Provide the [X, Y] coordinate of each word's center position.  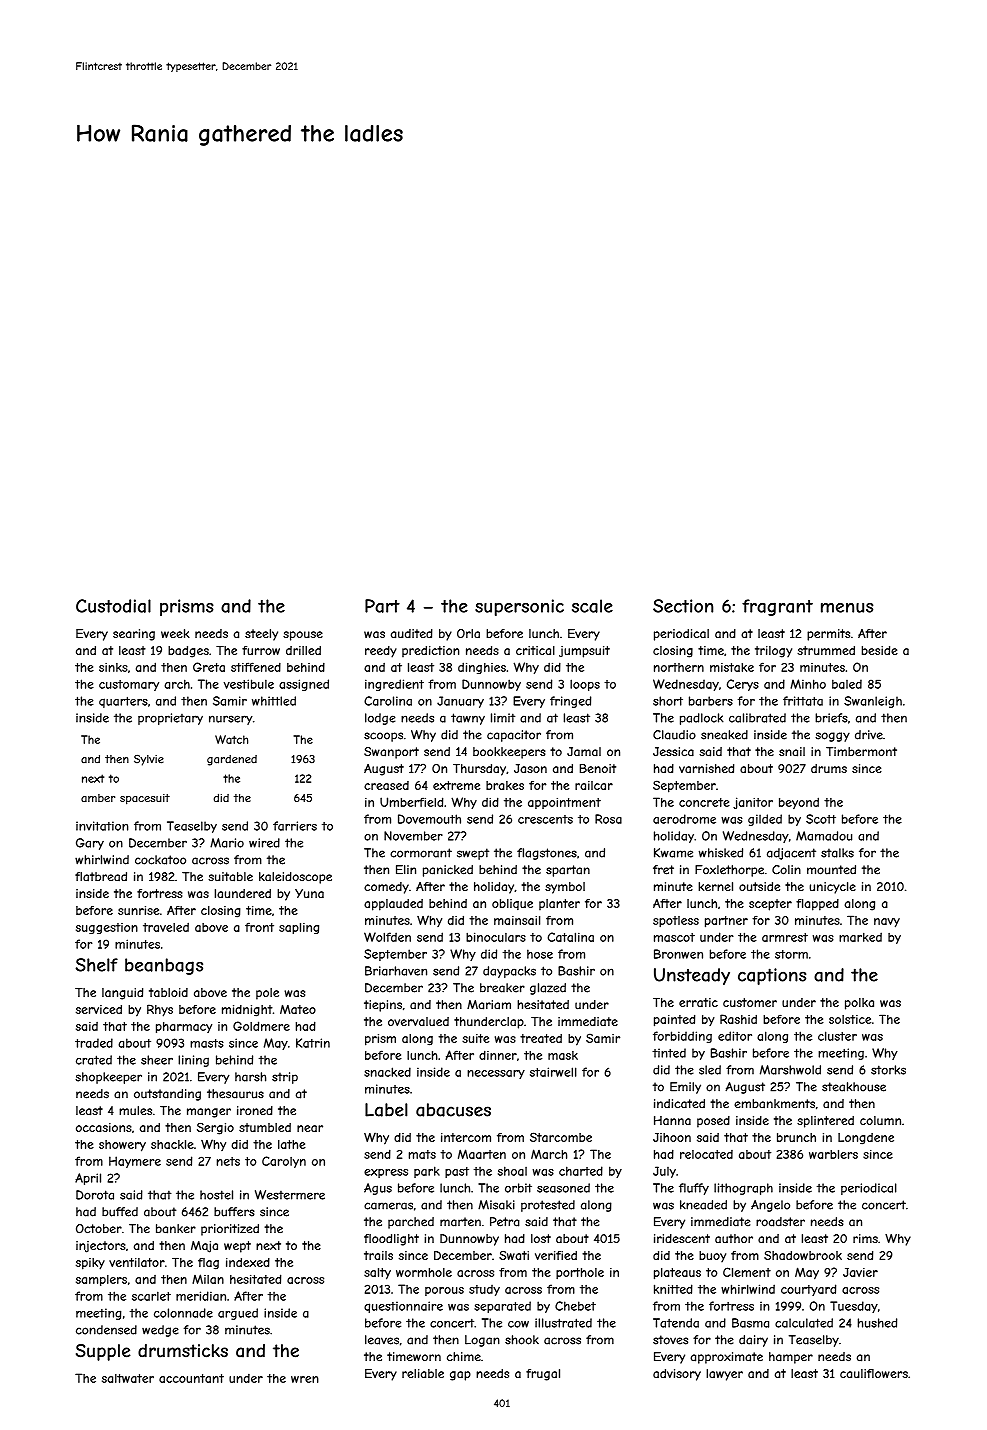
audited [412, 634]
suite [475, 1038]
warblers [833, 1154]
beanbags [164, 966]
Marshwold [790, 1070]
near [310, 1128]
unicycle [832, 888]
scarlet [151, 1296]
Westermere [290, 1195]
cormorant [421, 853]
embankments [774, 1104]
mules [135, 1110]
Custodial [113, 606]
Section [683, 606]
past [457, 1172]
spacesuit [145, 799]
